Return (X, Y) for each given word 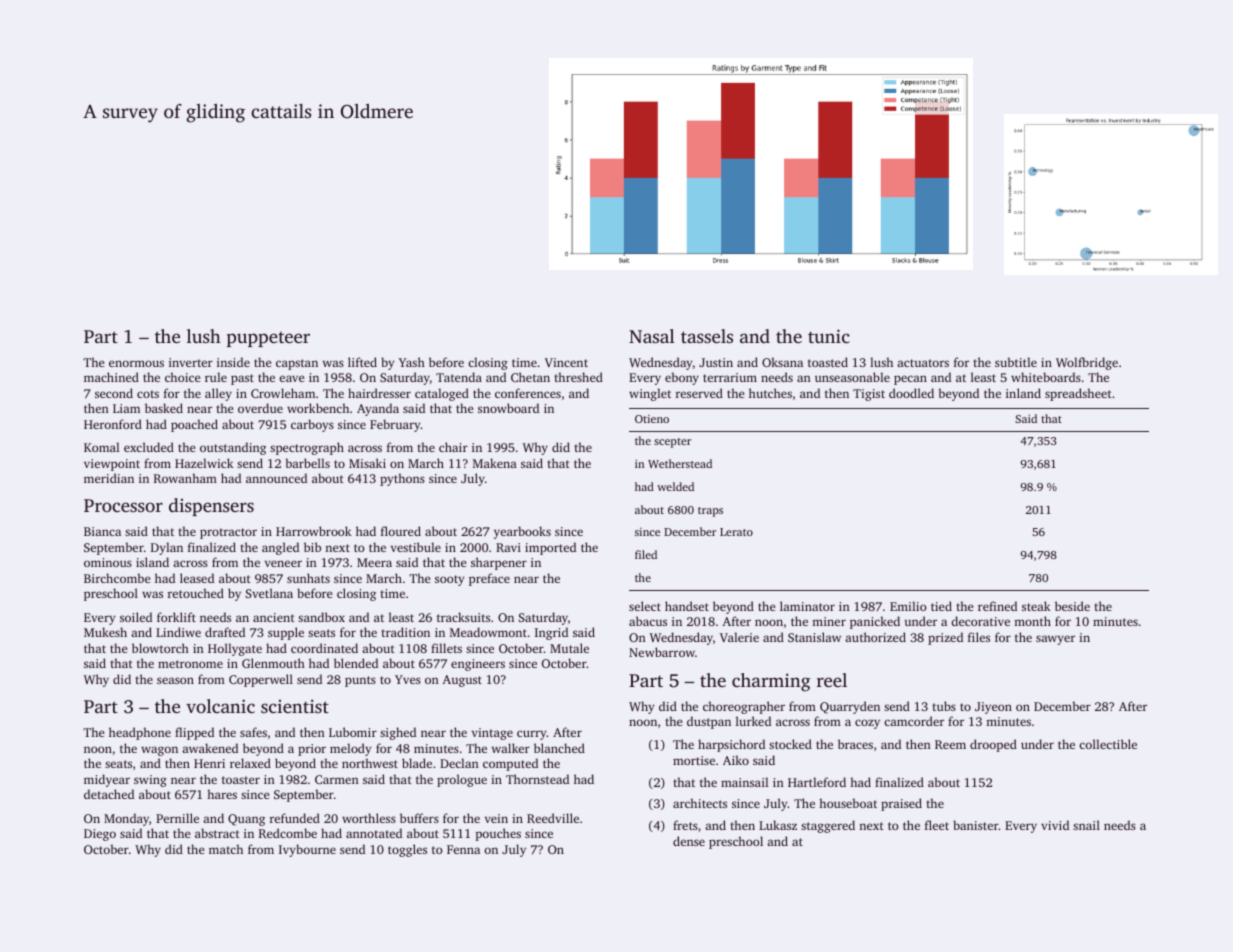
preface (489, 579)
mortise (694, 760)
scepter (672, 443)
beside (1072, 606)
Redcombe (288, 833)
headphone (140, 733)
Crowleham (283, 393)
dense (689, 841)
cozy (867, 724)
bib (312, 547)
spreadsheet (1078, 394)
